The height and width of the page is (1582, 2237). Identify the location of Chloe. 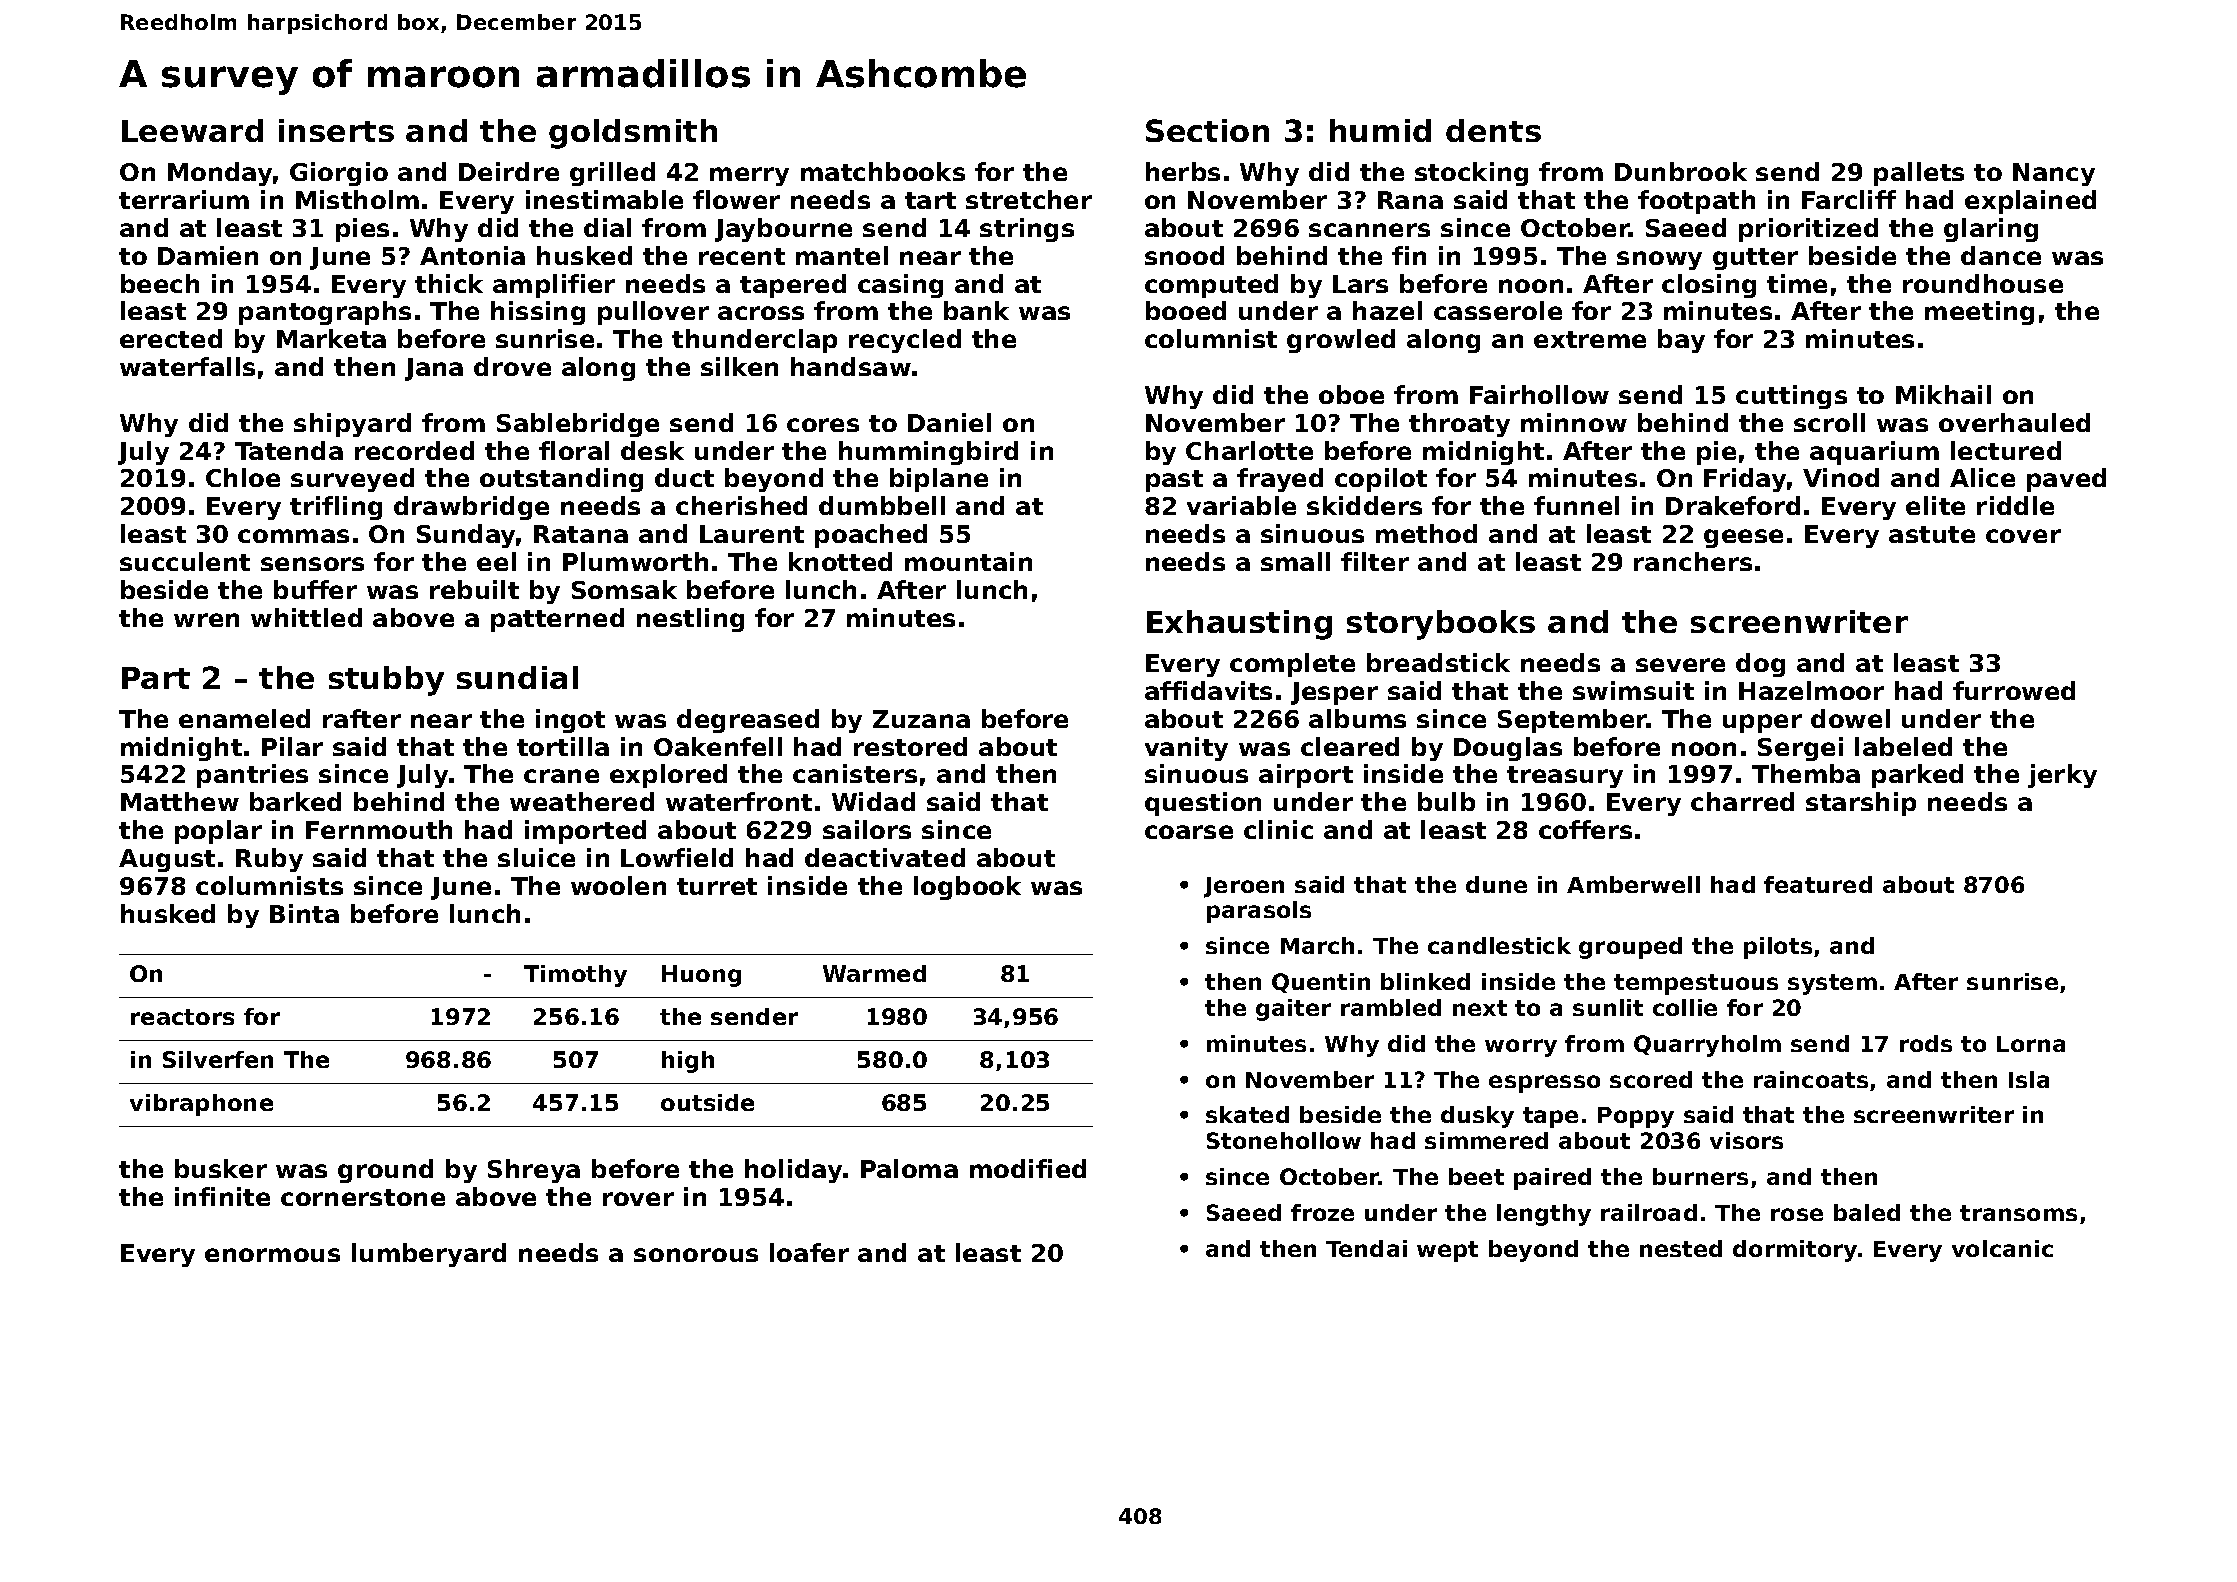
(243, 477).
